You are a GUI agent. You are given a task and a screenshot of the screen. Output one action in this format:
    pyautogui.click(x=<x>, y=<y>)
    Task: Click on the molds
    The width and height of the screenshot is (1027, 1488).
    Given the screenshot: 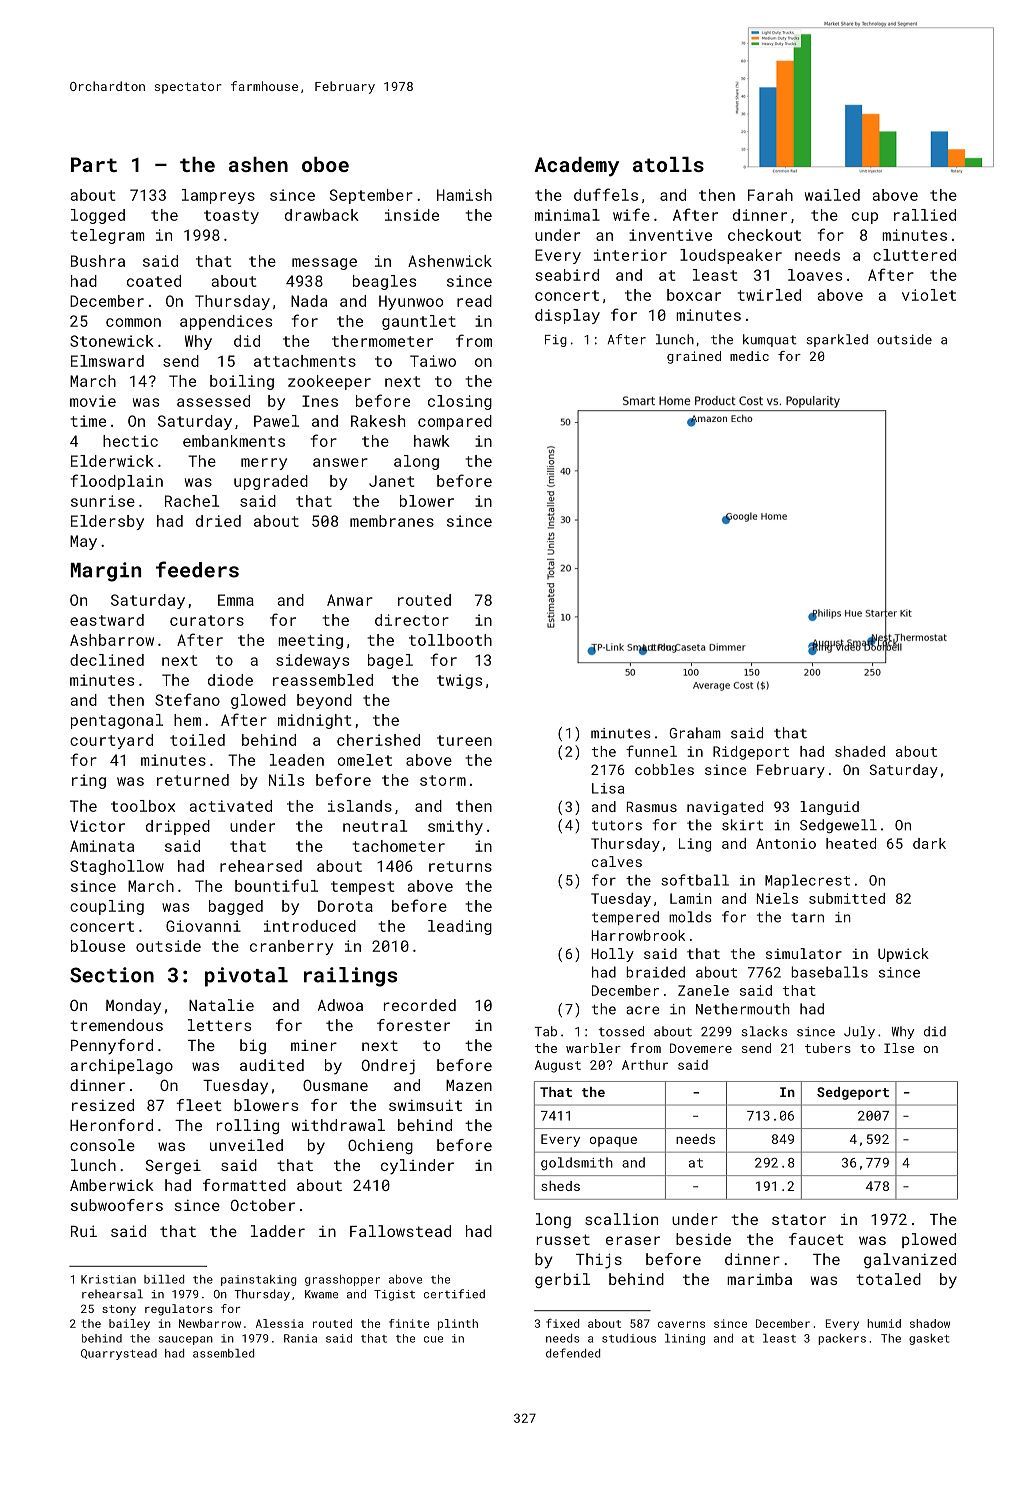 What is the action you would take?
    pyautogui.click(x=690, y=917)
